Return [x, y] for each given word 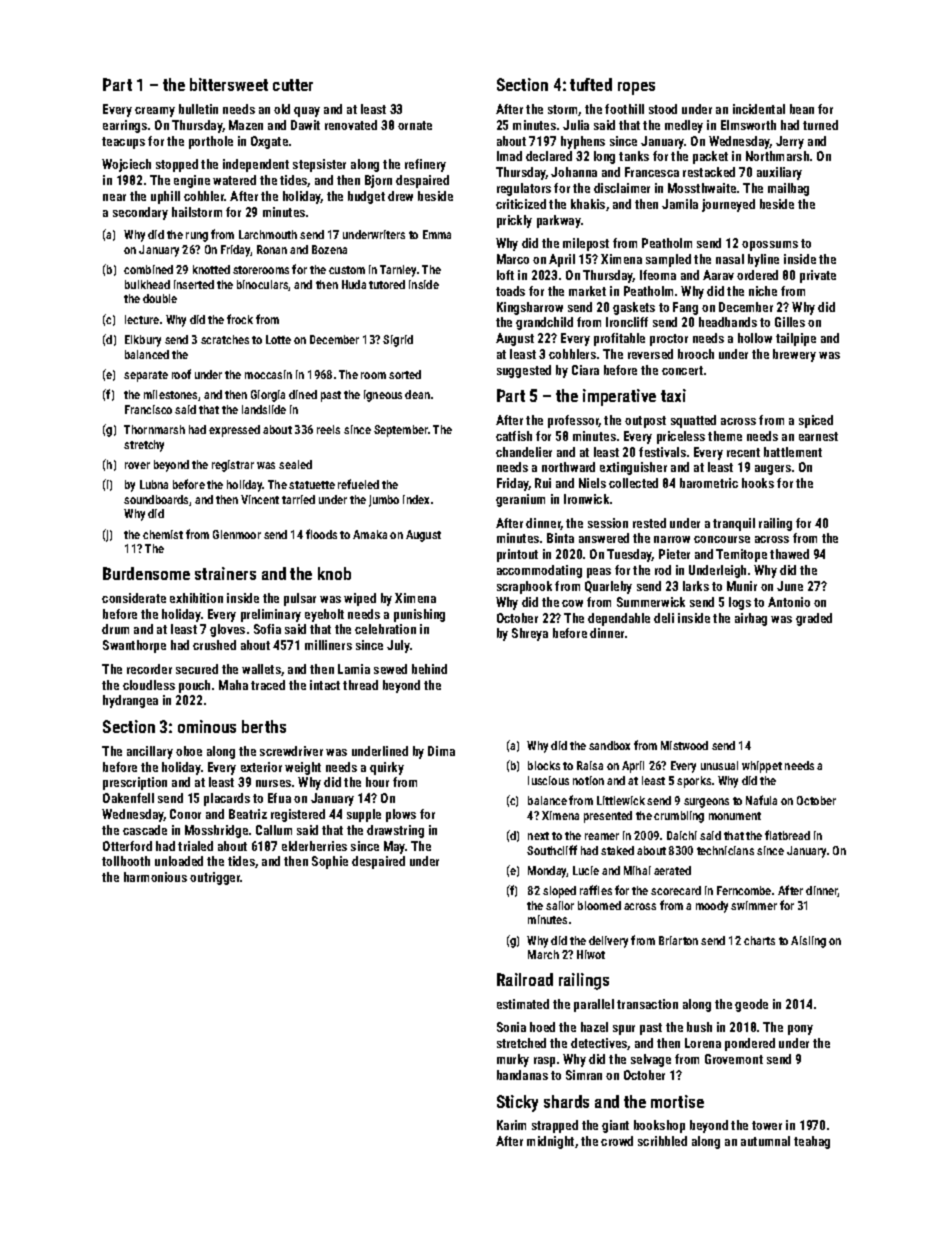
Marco [513, 259]
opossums [770, 246]
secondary [140, 213]
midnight [550, 1142]
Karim [511, 1125]
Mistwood [684, 745]
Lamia [354, 669]
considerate [134, 598]
